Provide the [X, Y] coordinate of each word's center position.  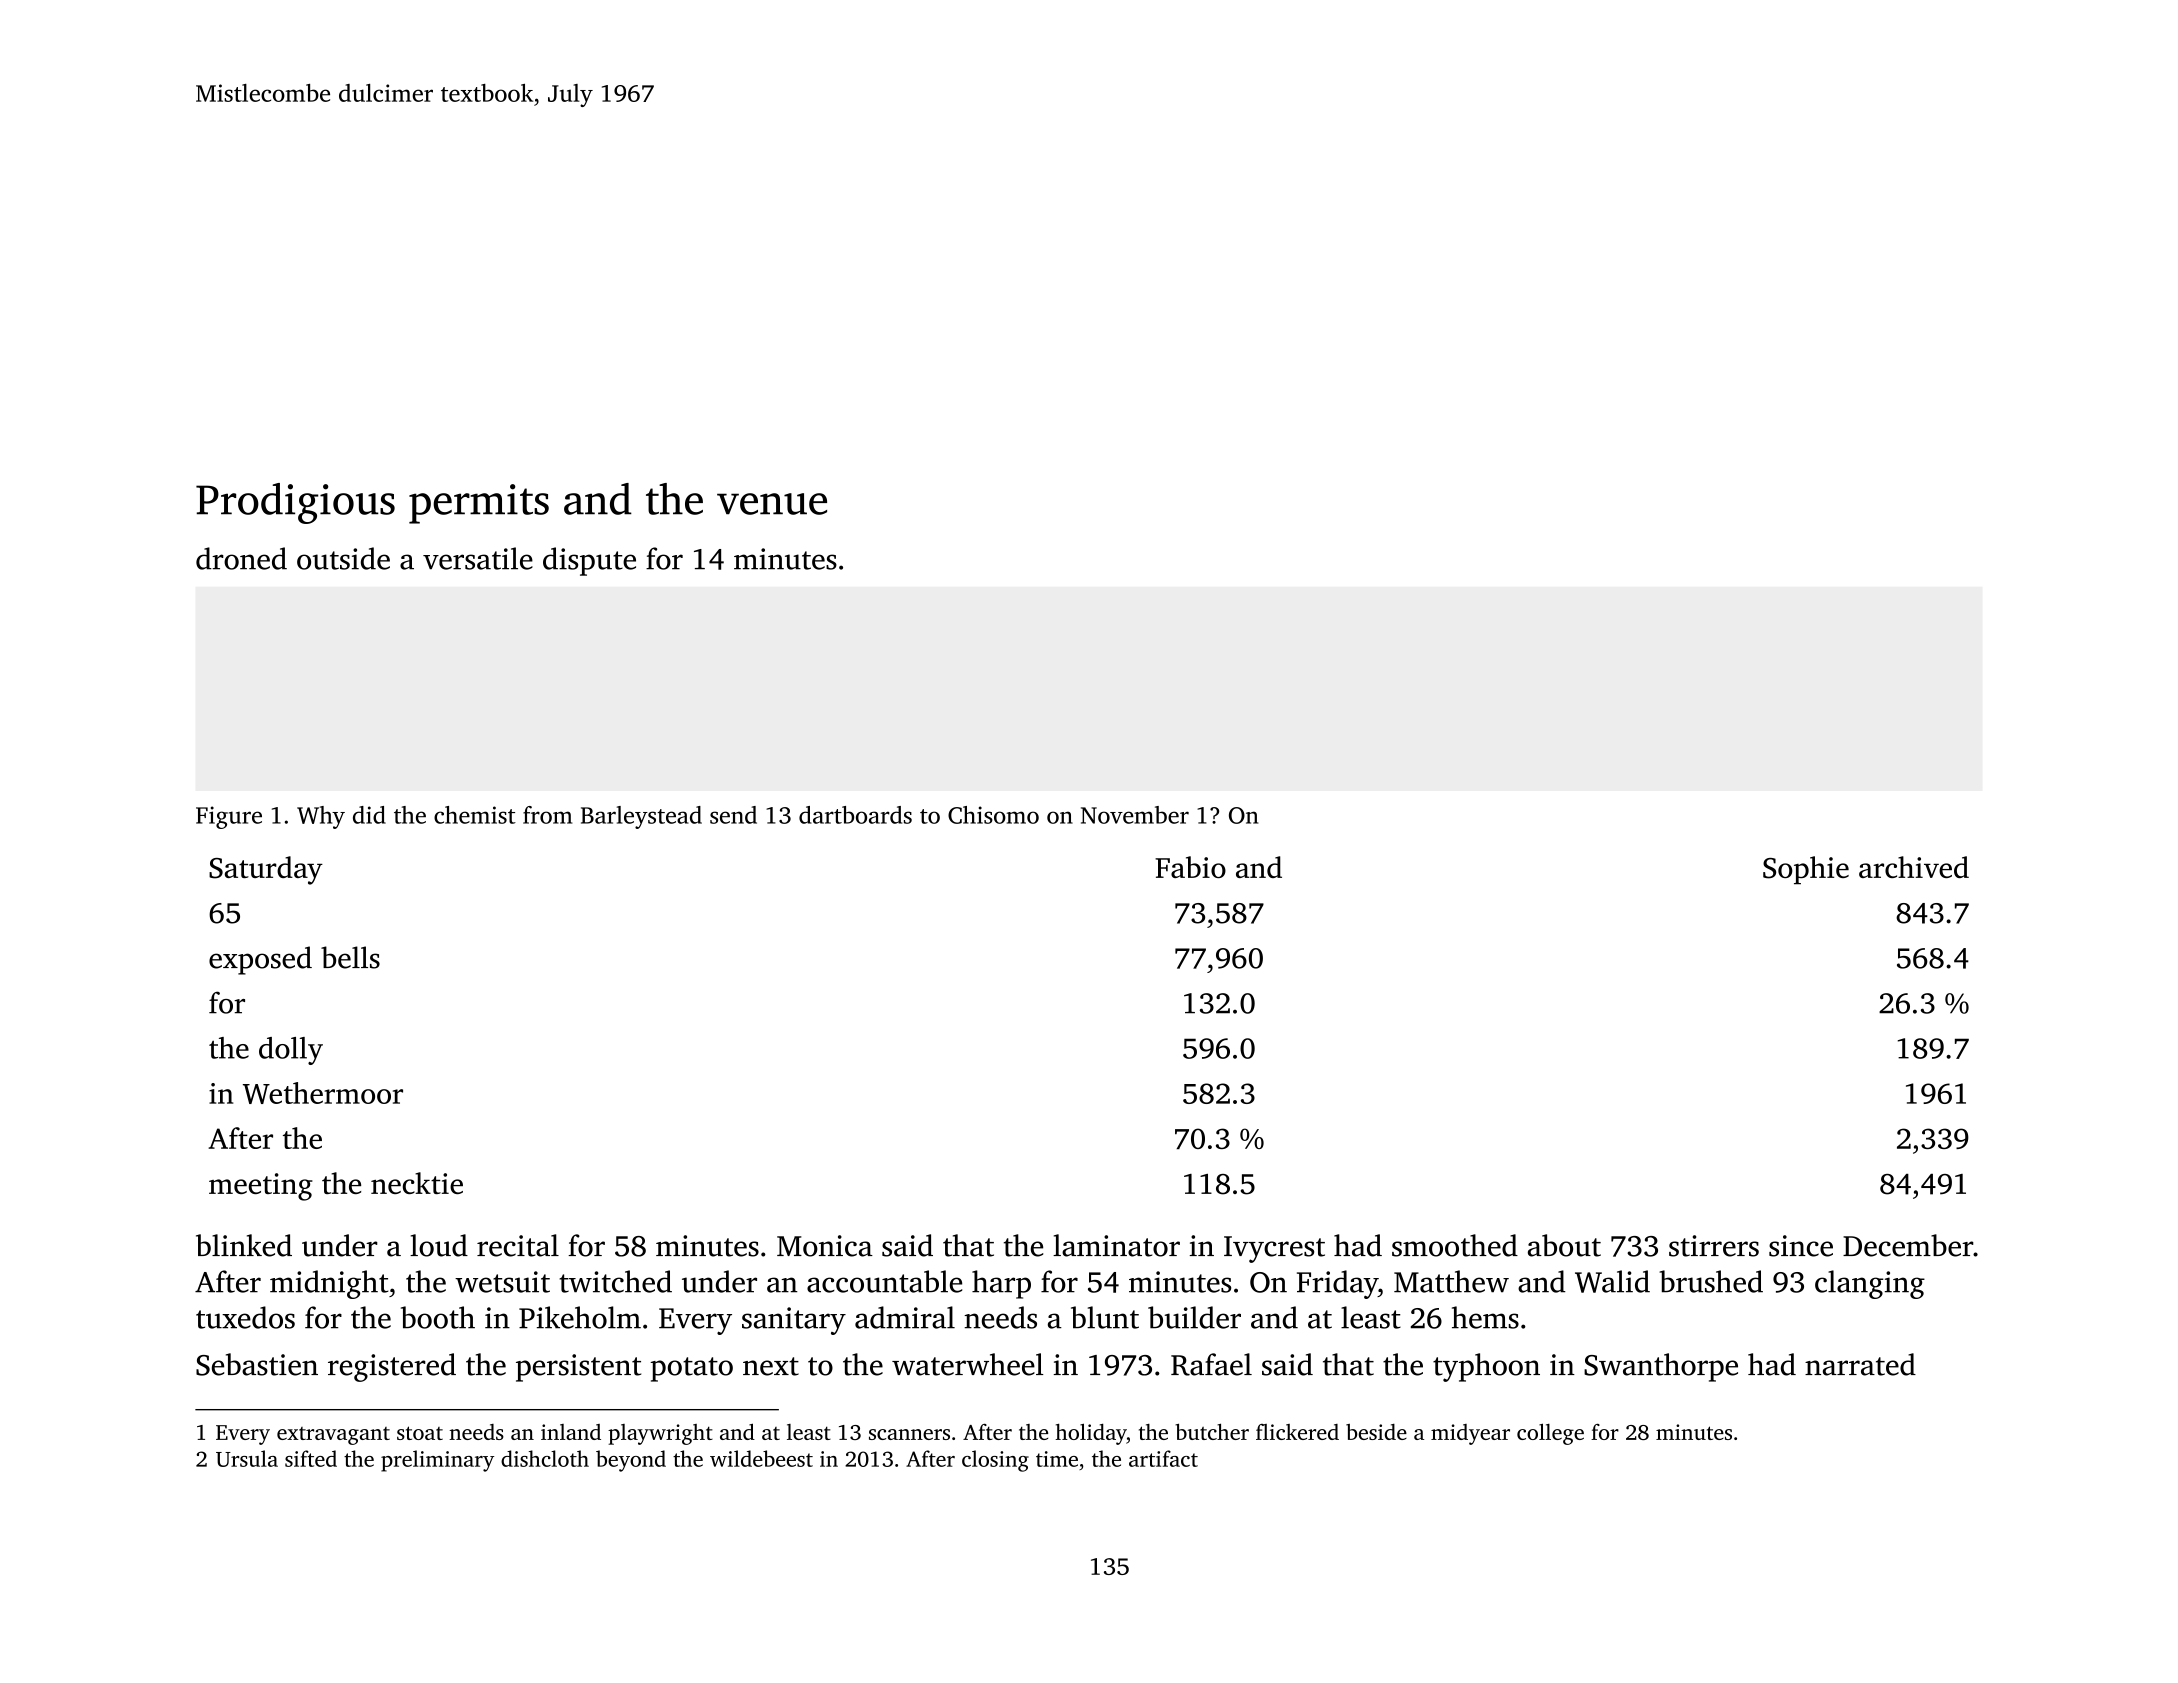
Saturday [266, 870]
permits [479, 504]
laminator [1116, 1245]
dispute [589, 561]
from [547, 815]
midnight [329, 1284]
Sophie [1806, 870]
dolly [291, 1051]
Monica [825, 1246]
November [1135, 815]
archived [1914, 867]
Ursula [247, 1458]
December [1908, 1245]
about [1564, 1245]
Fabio [1190, 867]
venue [772, 504]
